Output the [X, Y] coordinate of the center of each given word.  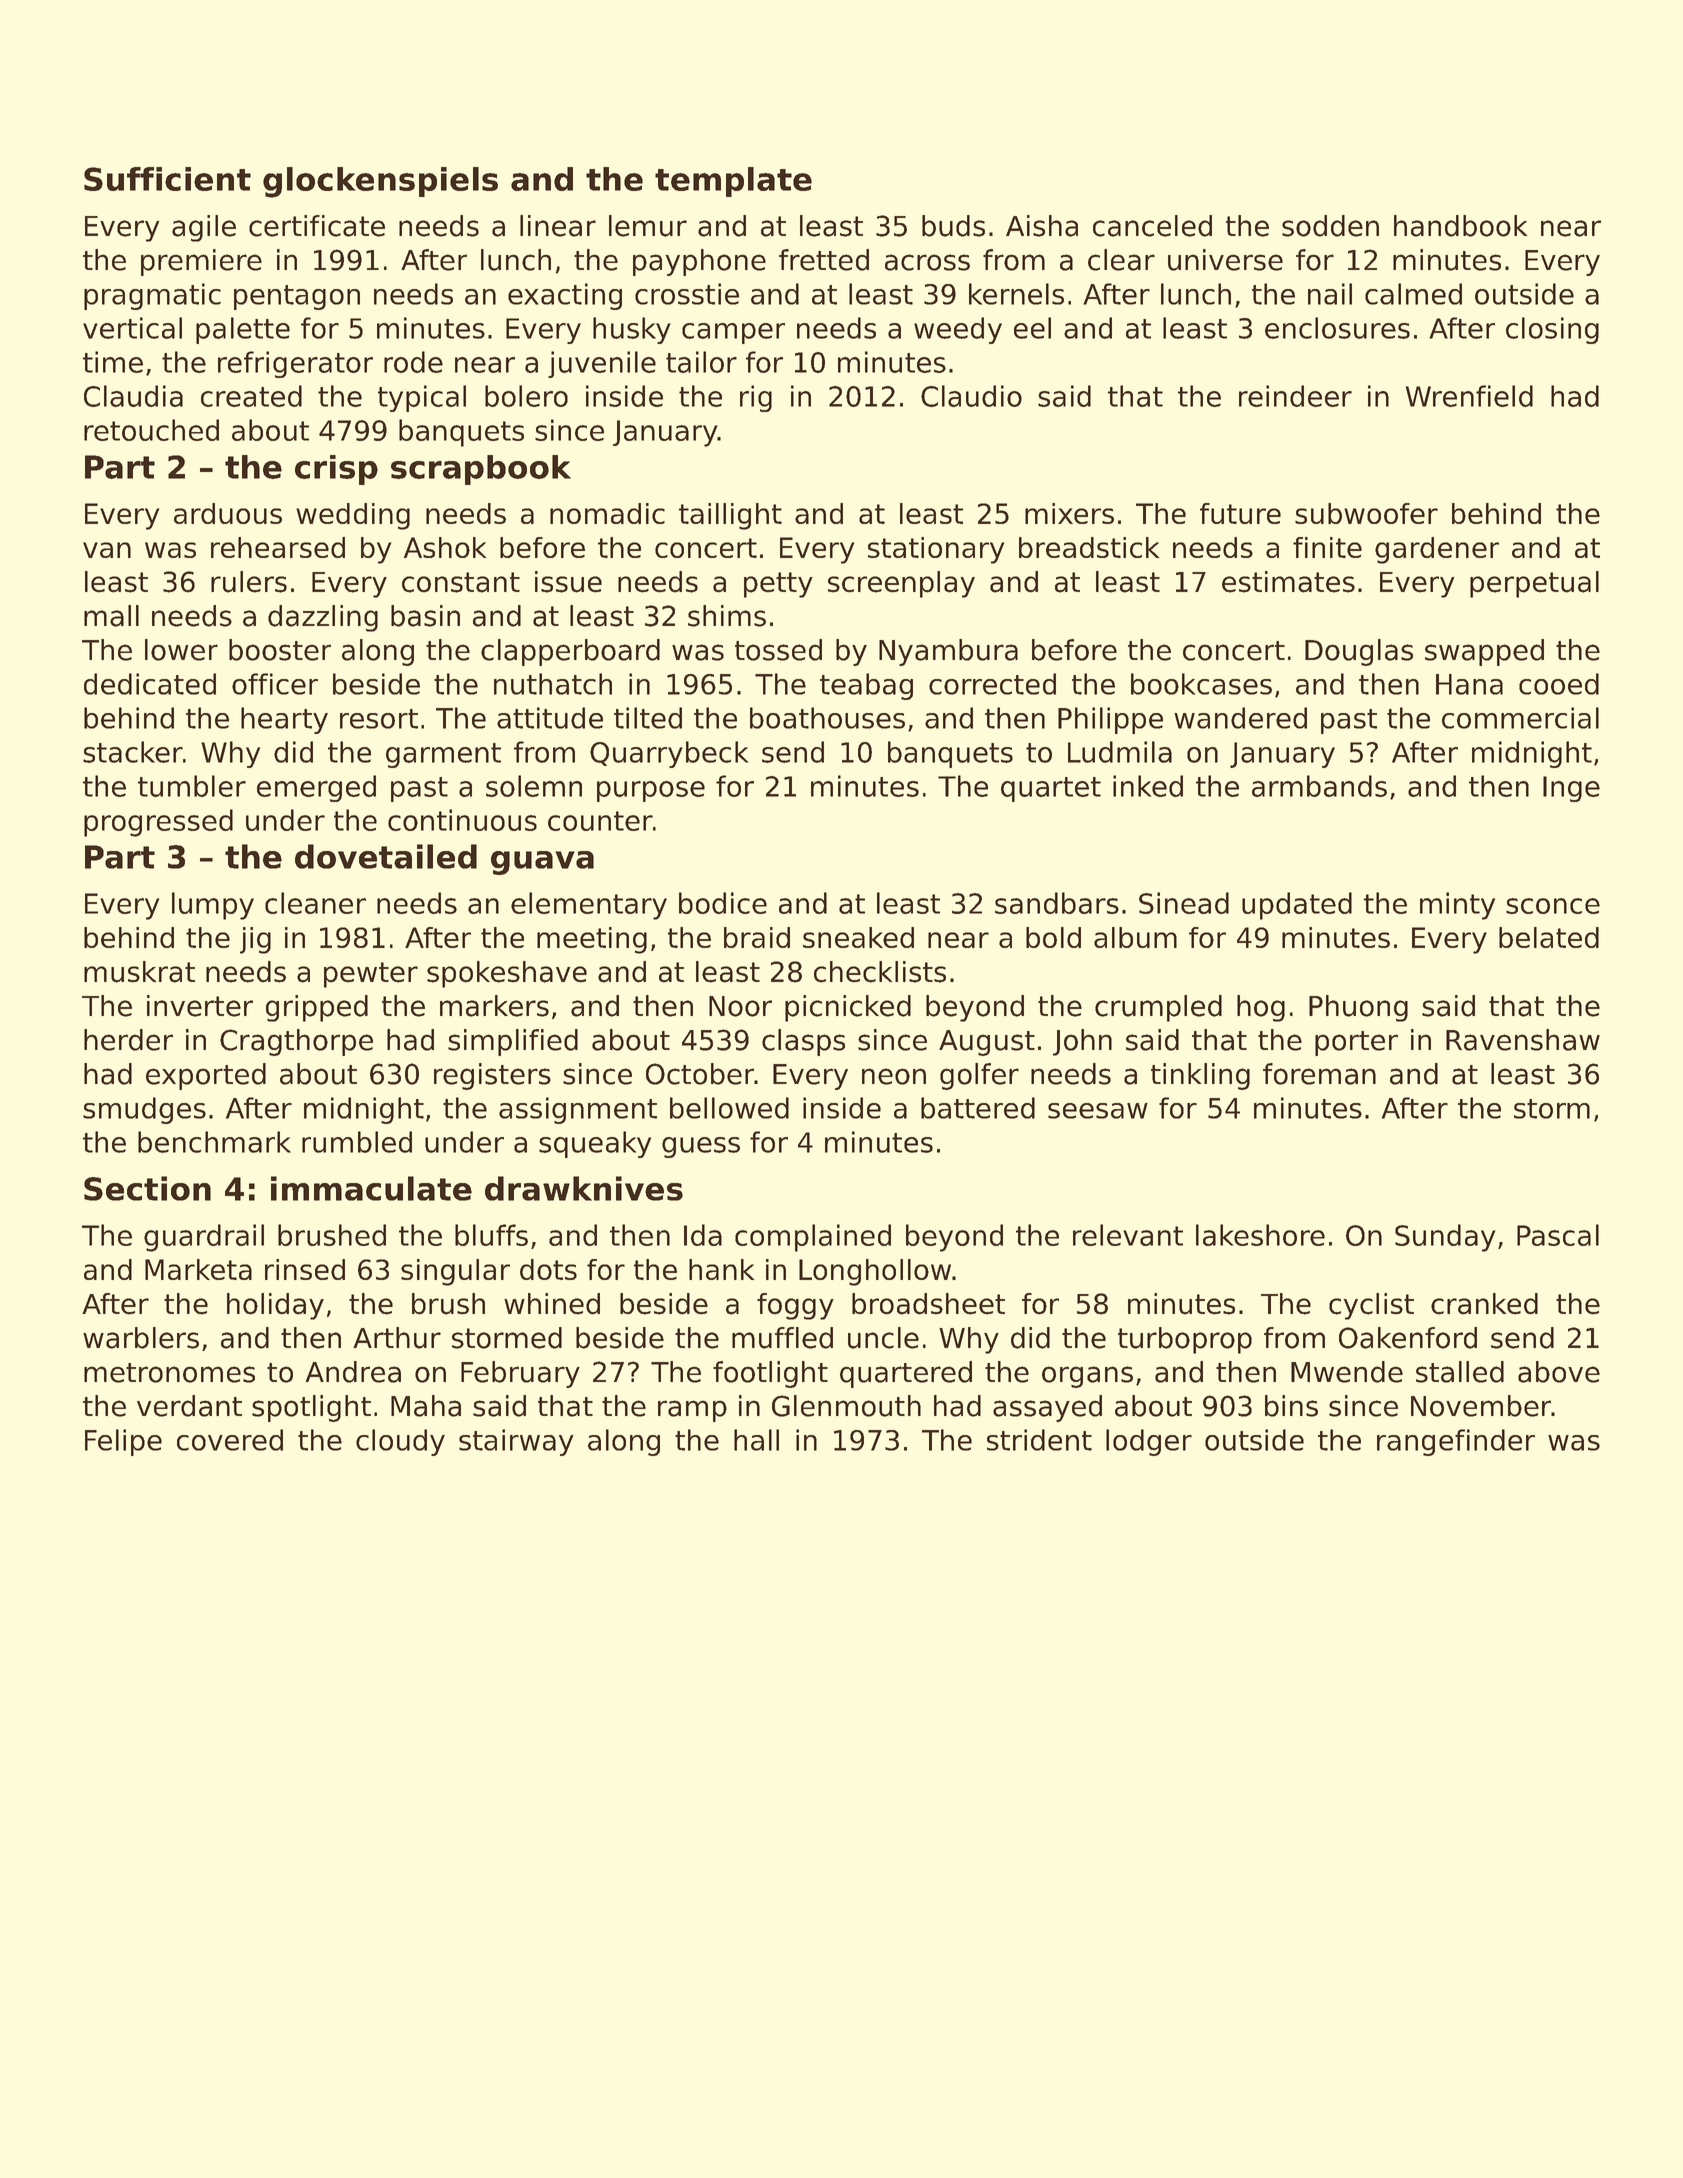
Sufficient [167, 179]
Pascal [1558, 1235]
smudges [144, 1110]
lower [181, 650]
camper [733, 333]
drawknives [584, 1188]
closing [1552, 330]
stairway [516, 1442]
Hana [1469, 684]
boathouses [827, 718]
